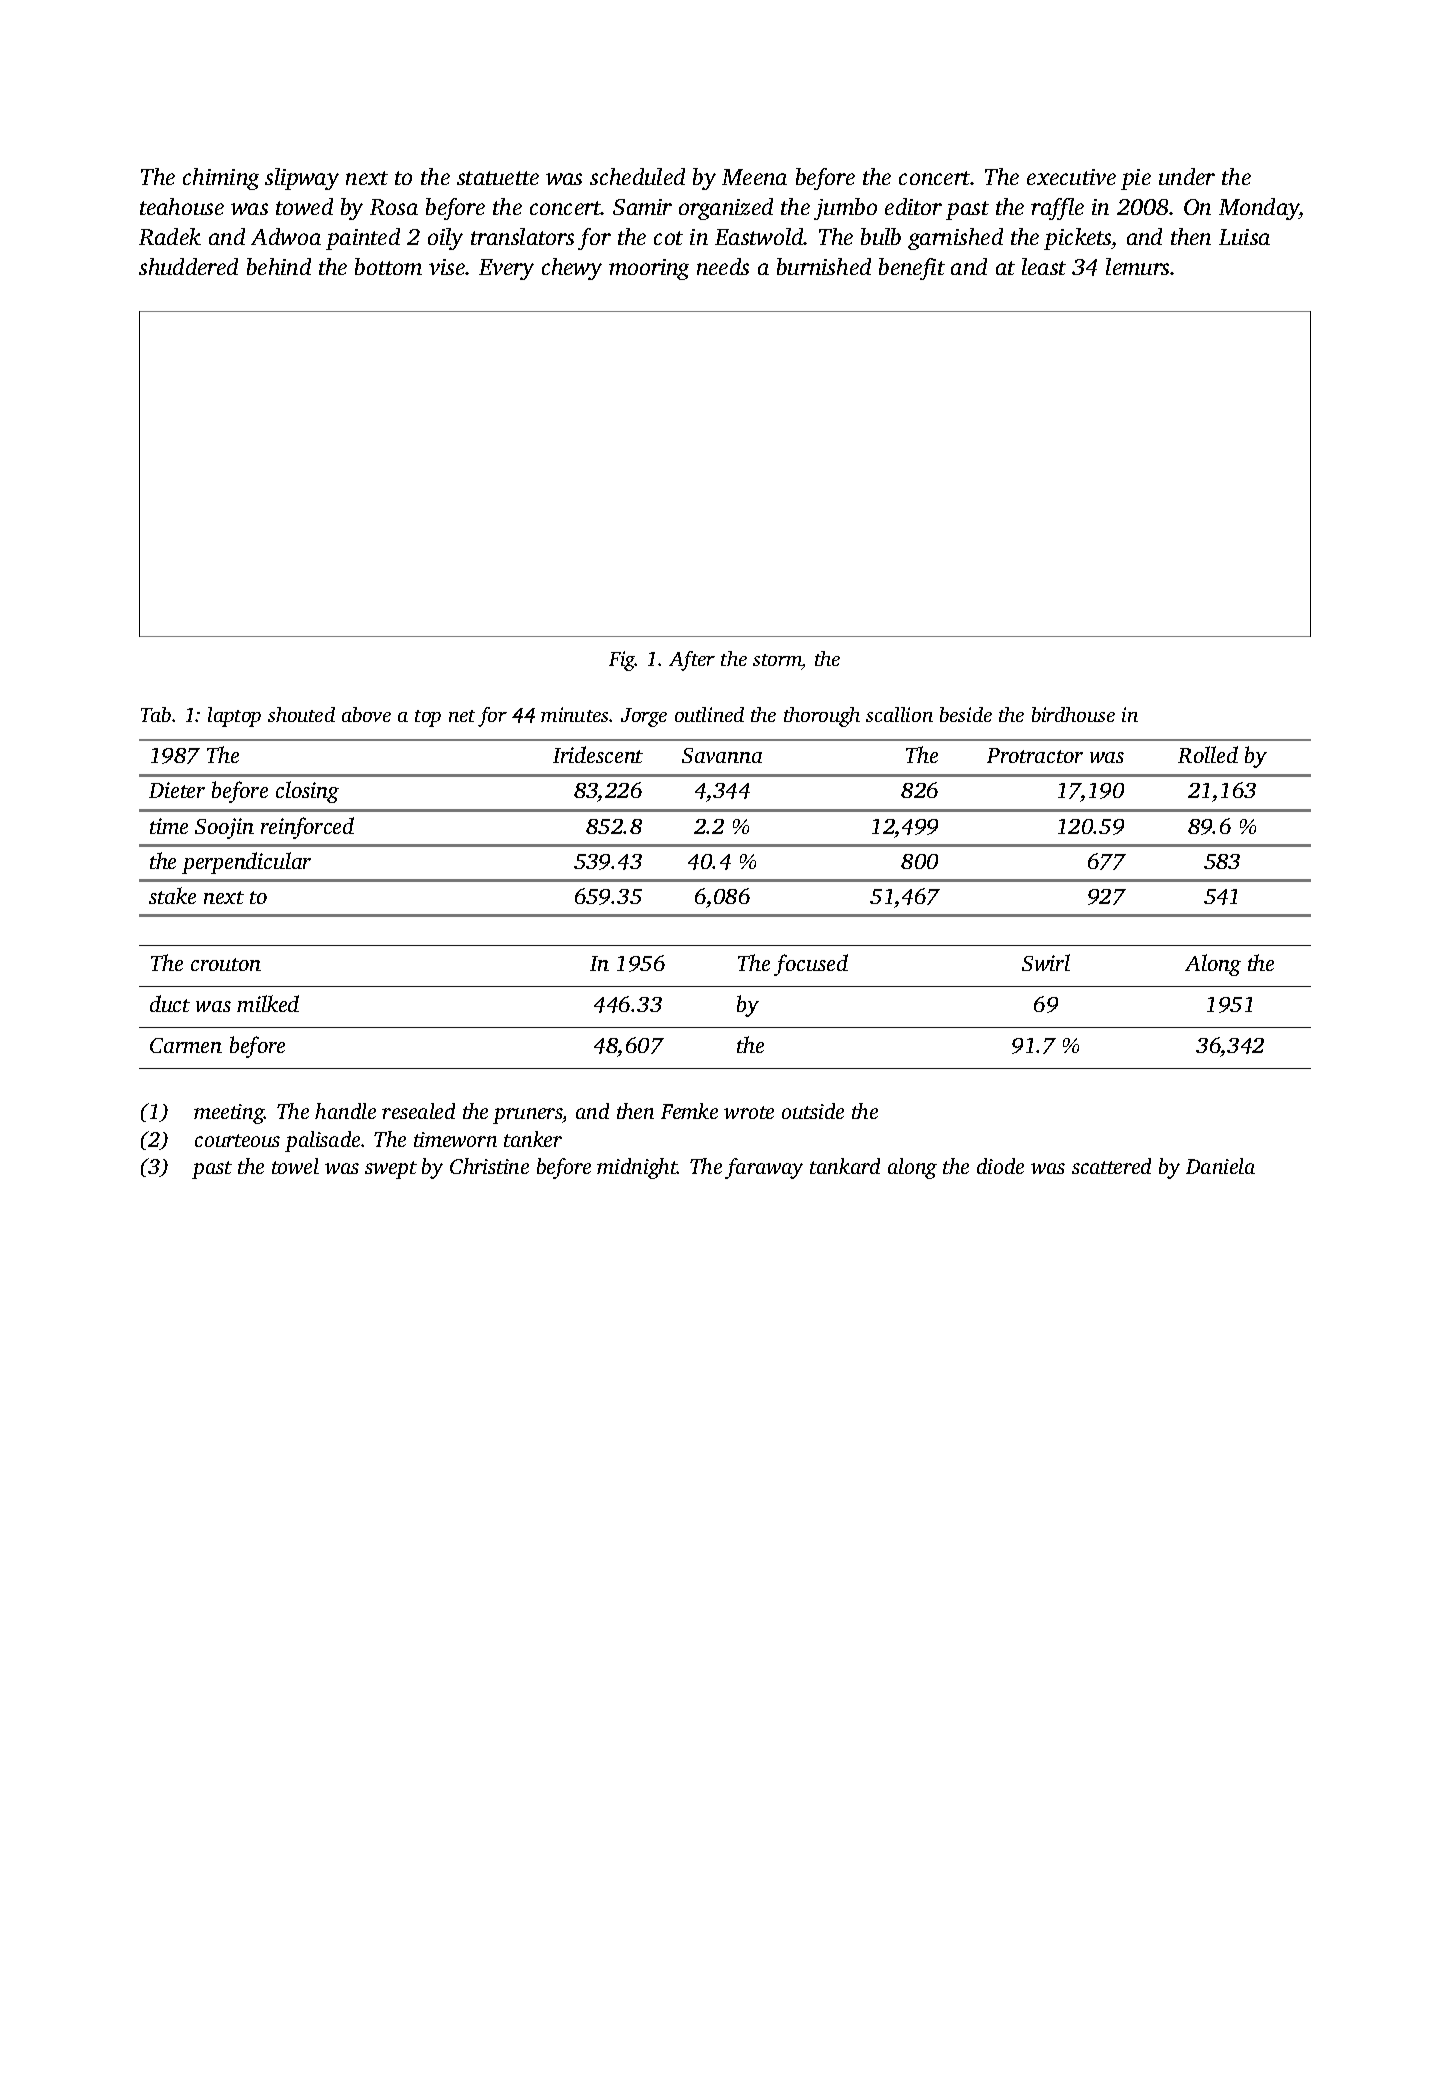 The height and width of the image is (2100, 1450). What do you see at coordinates (1138, 266) in the image?
I see `lemurs` at bounding box center [1138, 266].
